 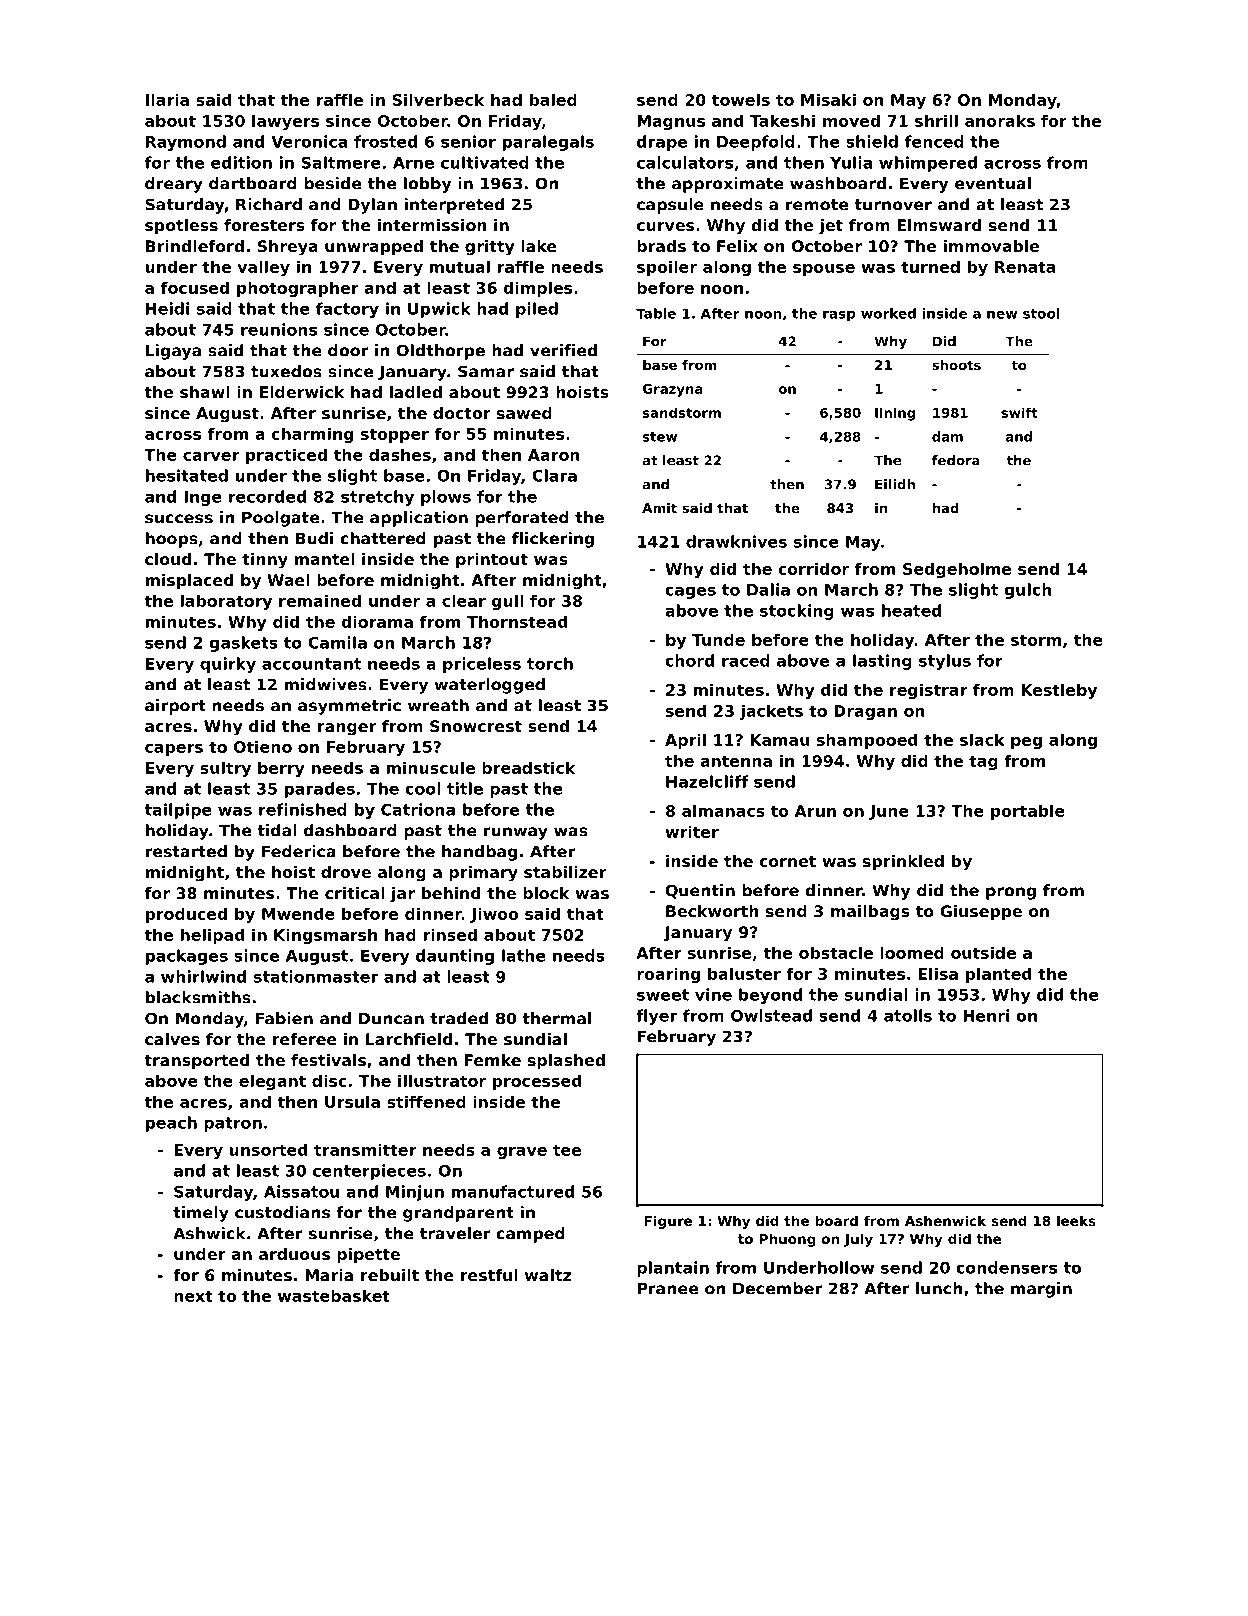 I want to click on Magnus, so click(x=671, y=122).
